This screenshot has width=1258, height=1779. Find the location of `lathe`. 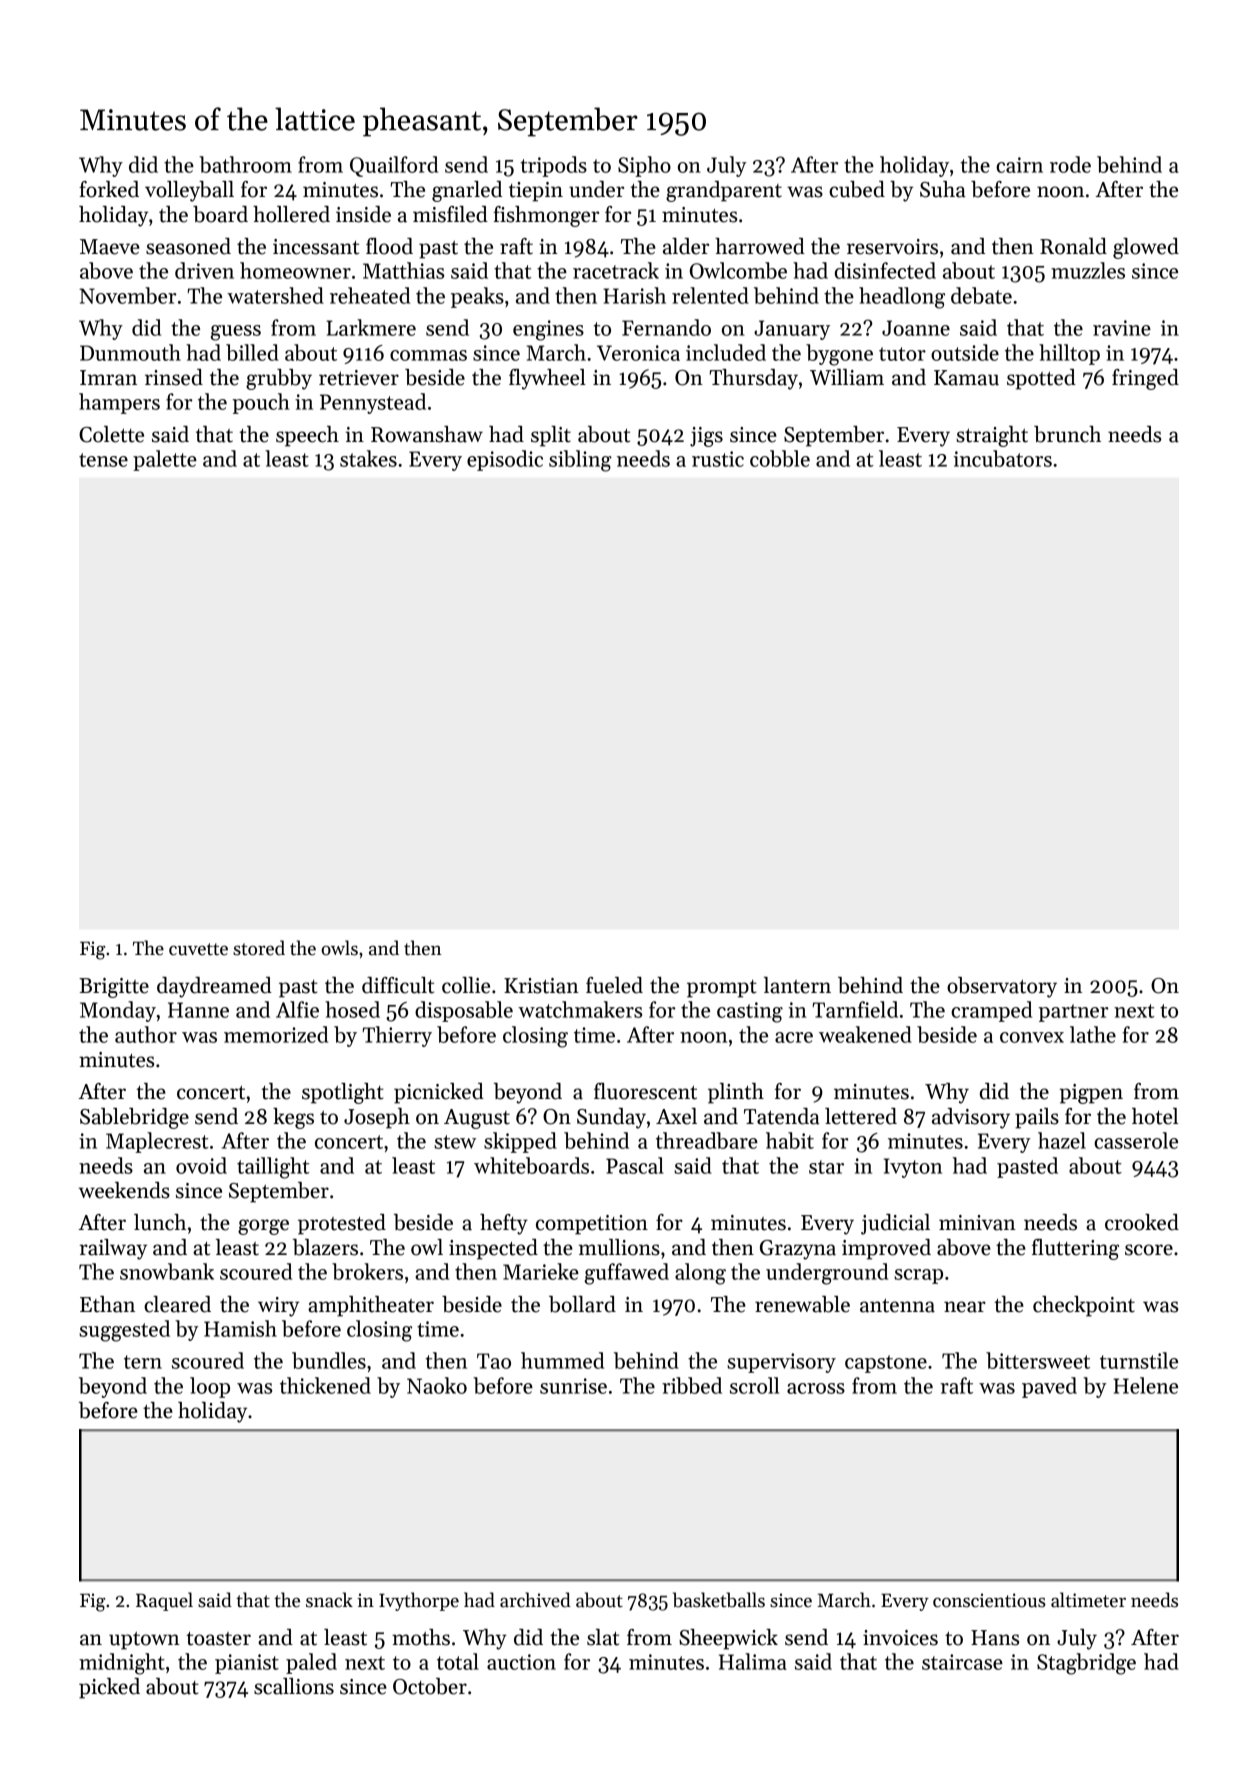

lathe is located at coordinates (1093, 1034).
